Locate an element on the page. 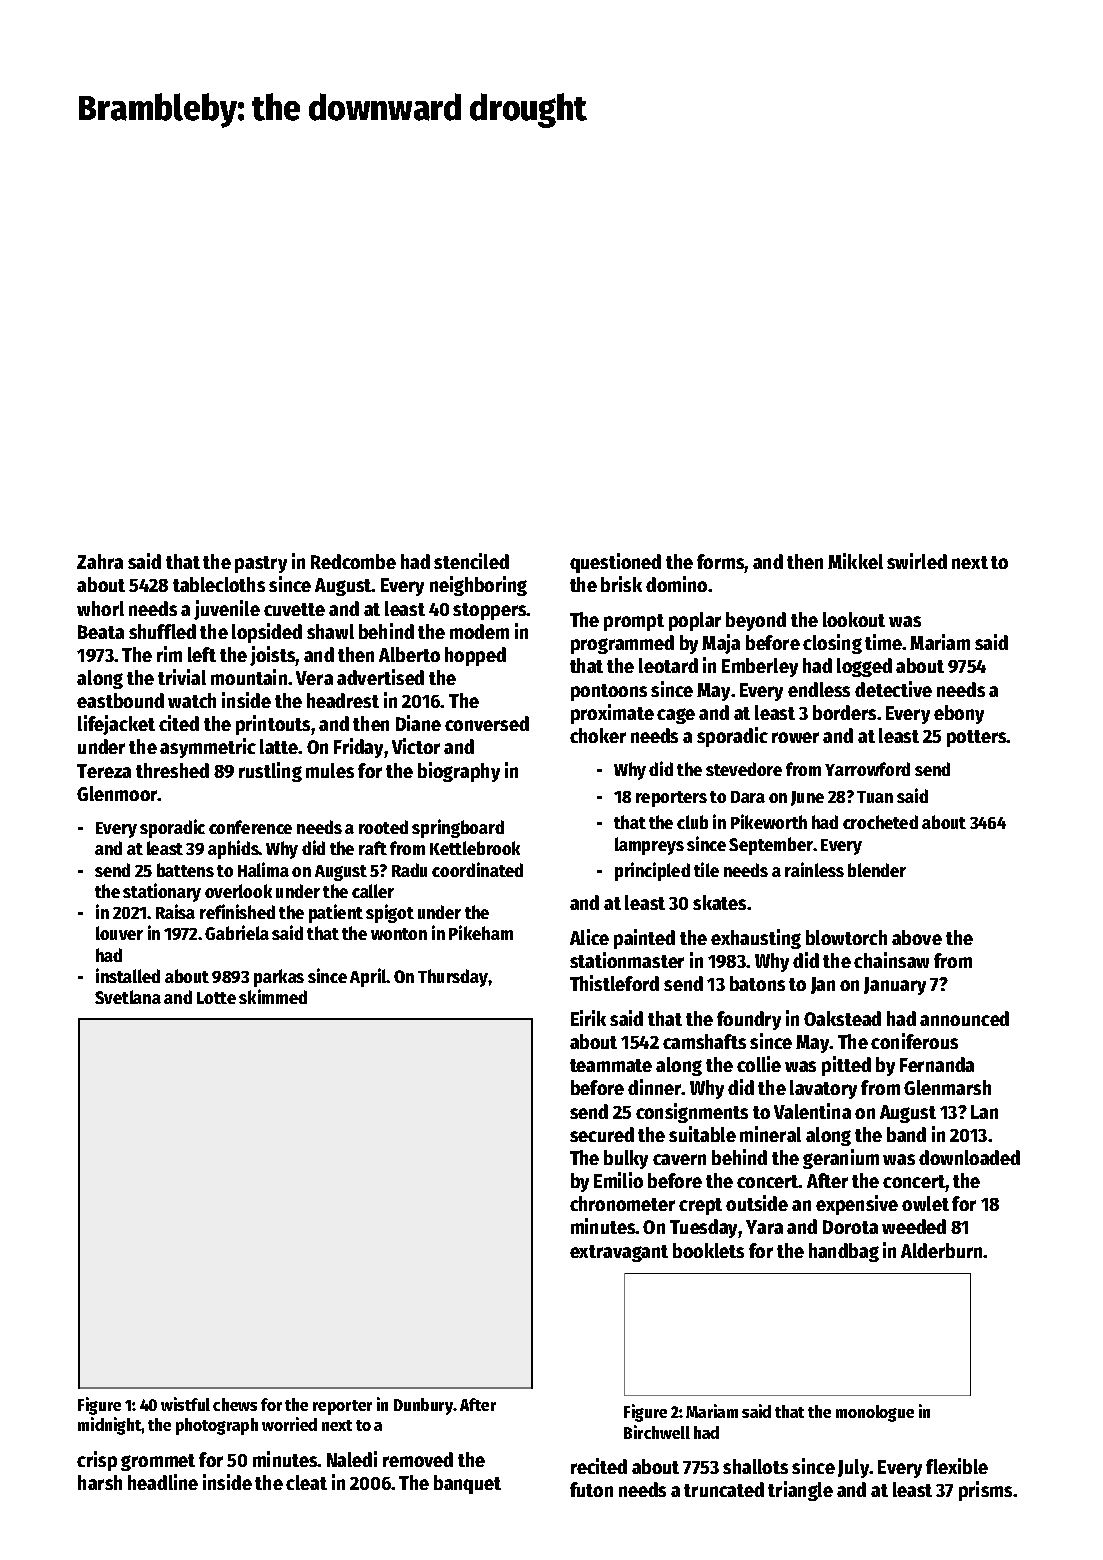 Image resolution: width=1103 pixels, height=1560 pixels. swirled is located at coordinates (917, 561).
